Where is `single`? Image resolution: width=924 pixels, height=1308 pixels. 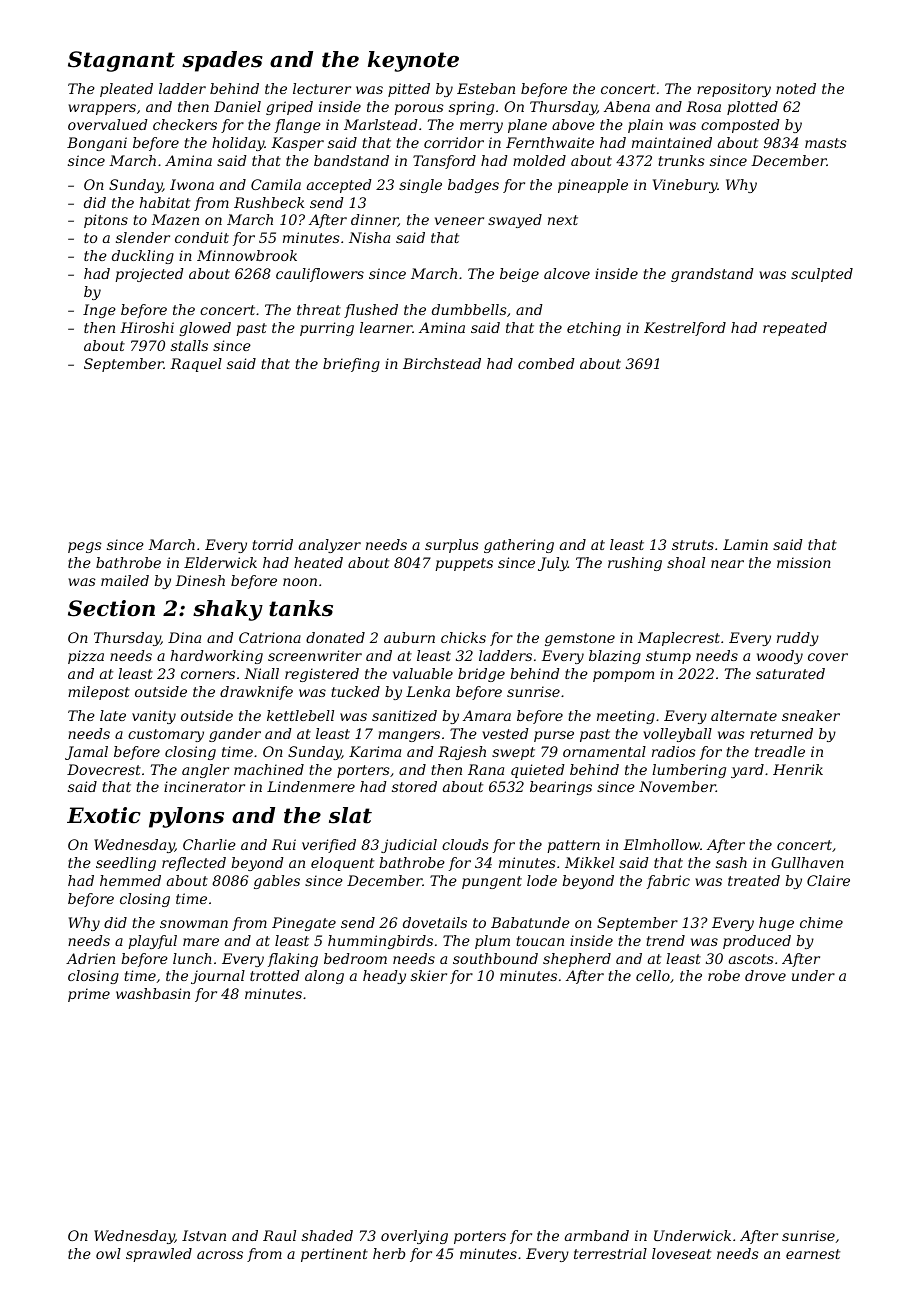 single is located at coordinates (420, 186).
